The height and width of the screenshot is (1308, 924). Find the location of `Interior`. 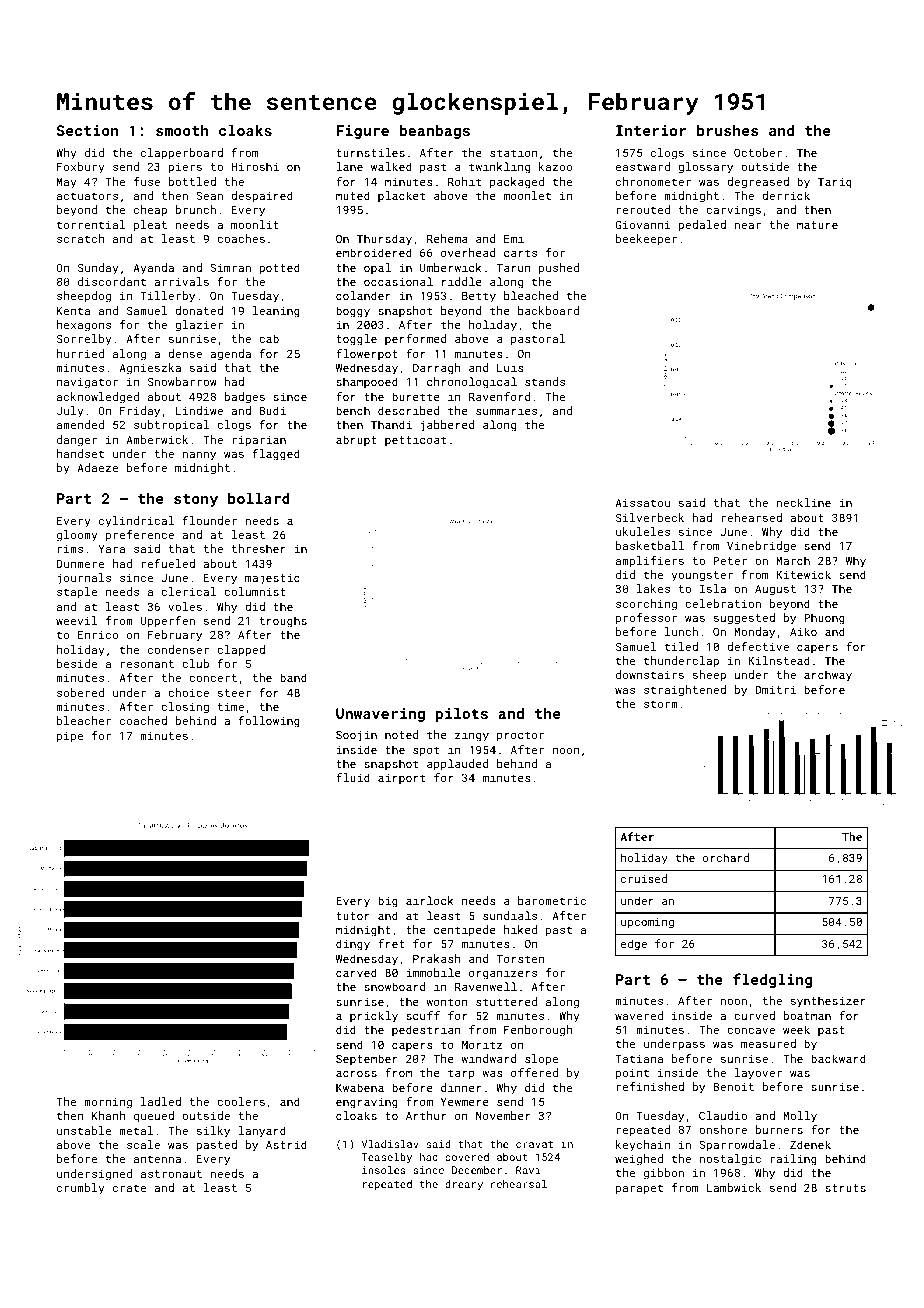

Interior is located at coordinates (651, 130).
